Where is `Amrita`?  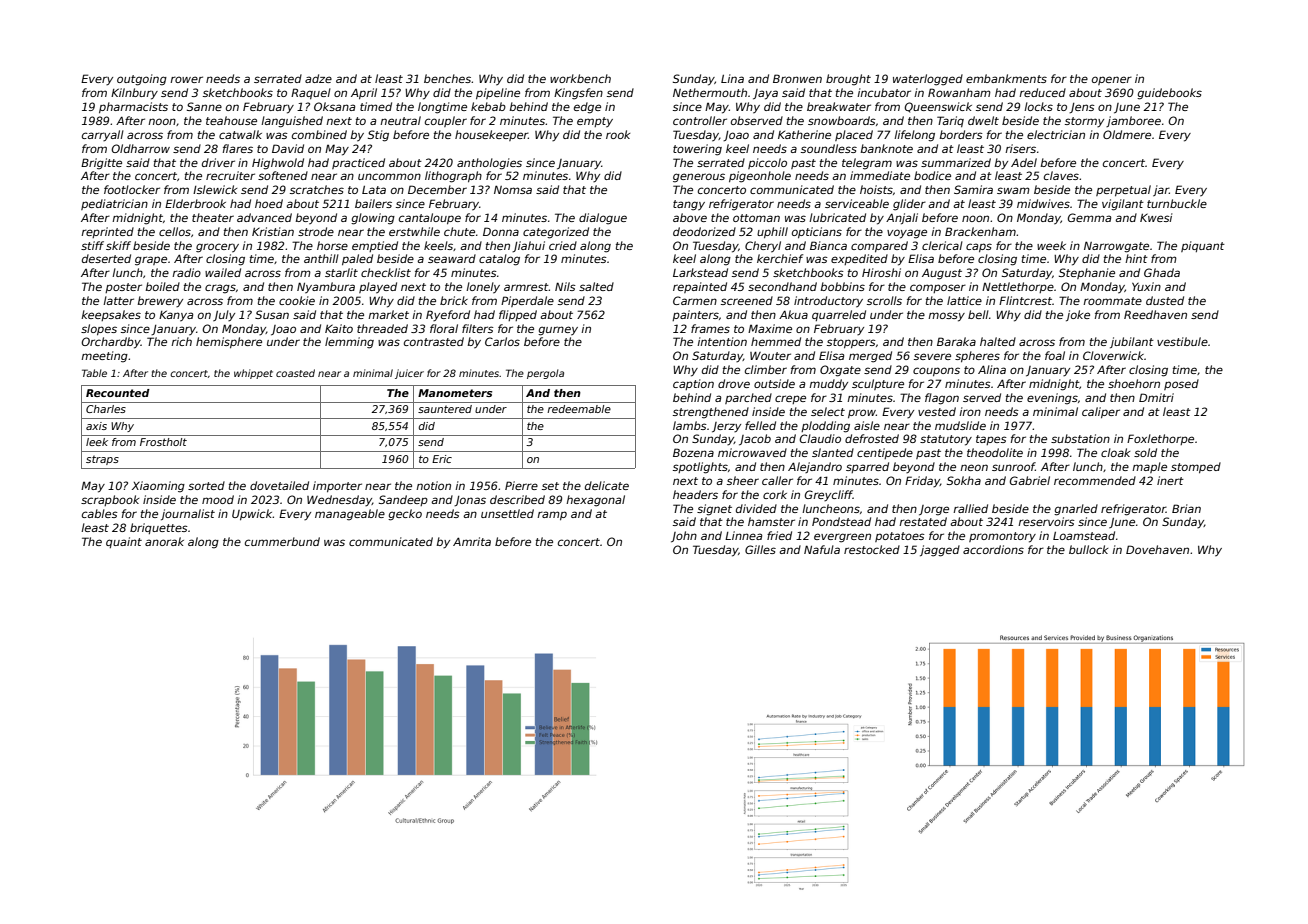 Amrita is located at coordinates (472, 541).
